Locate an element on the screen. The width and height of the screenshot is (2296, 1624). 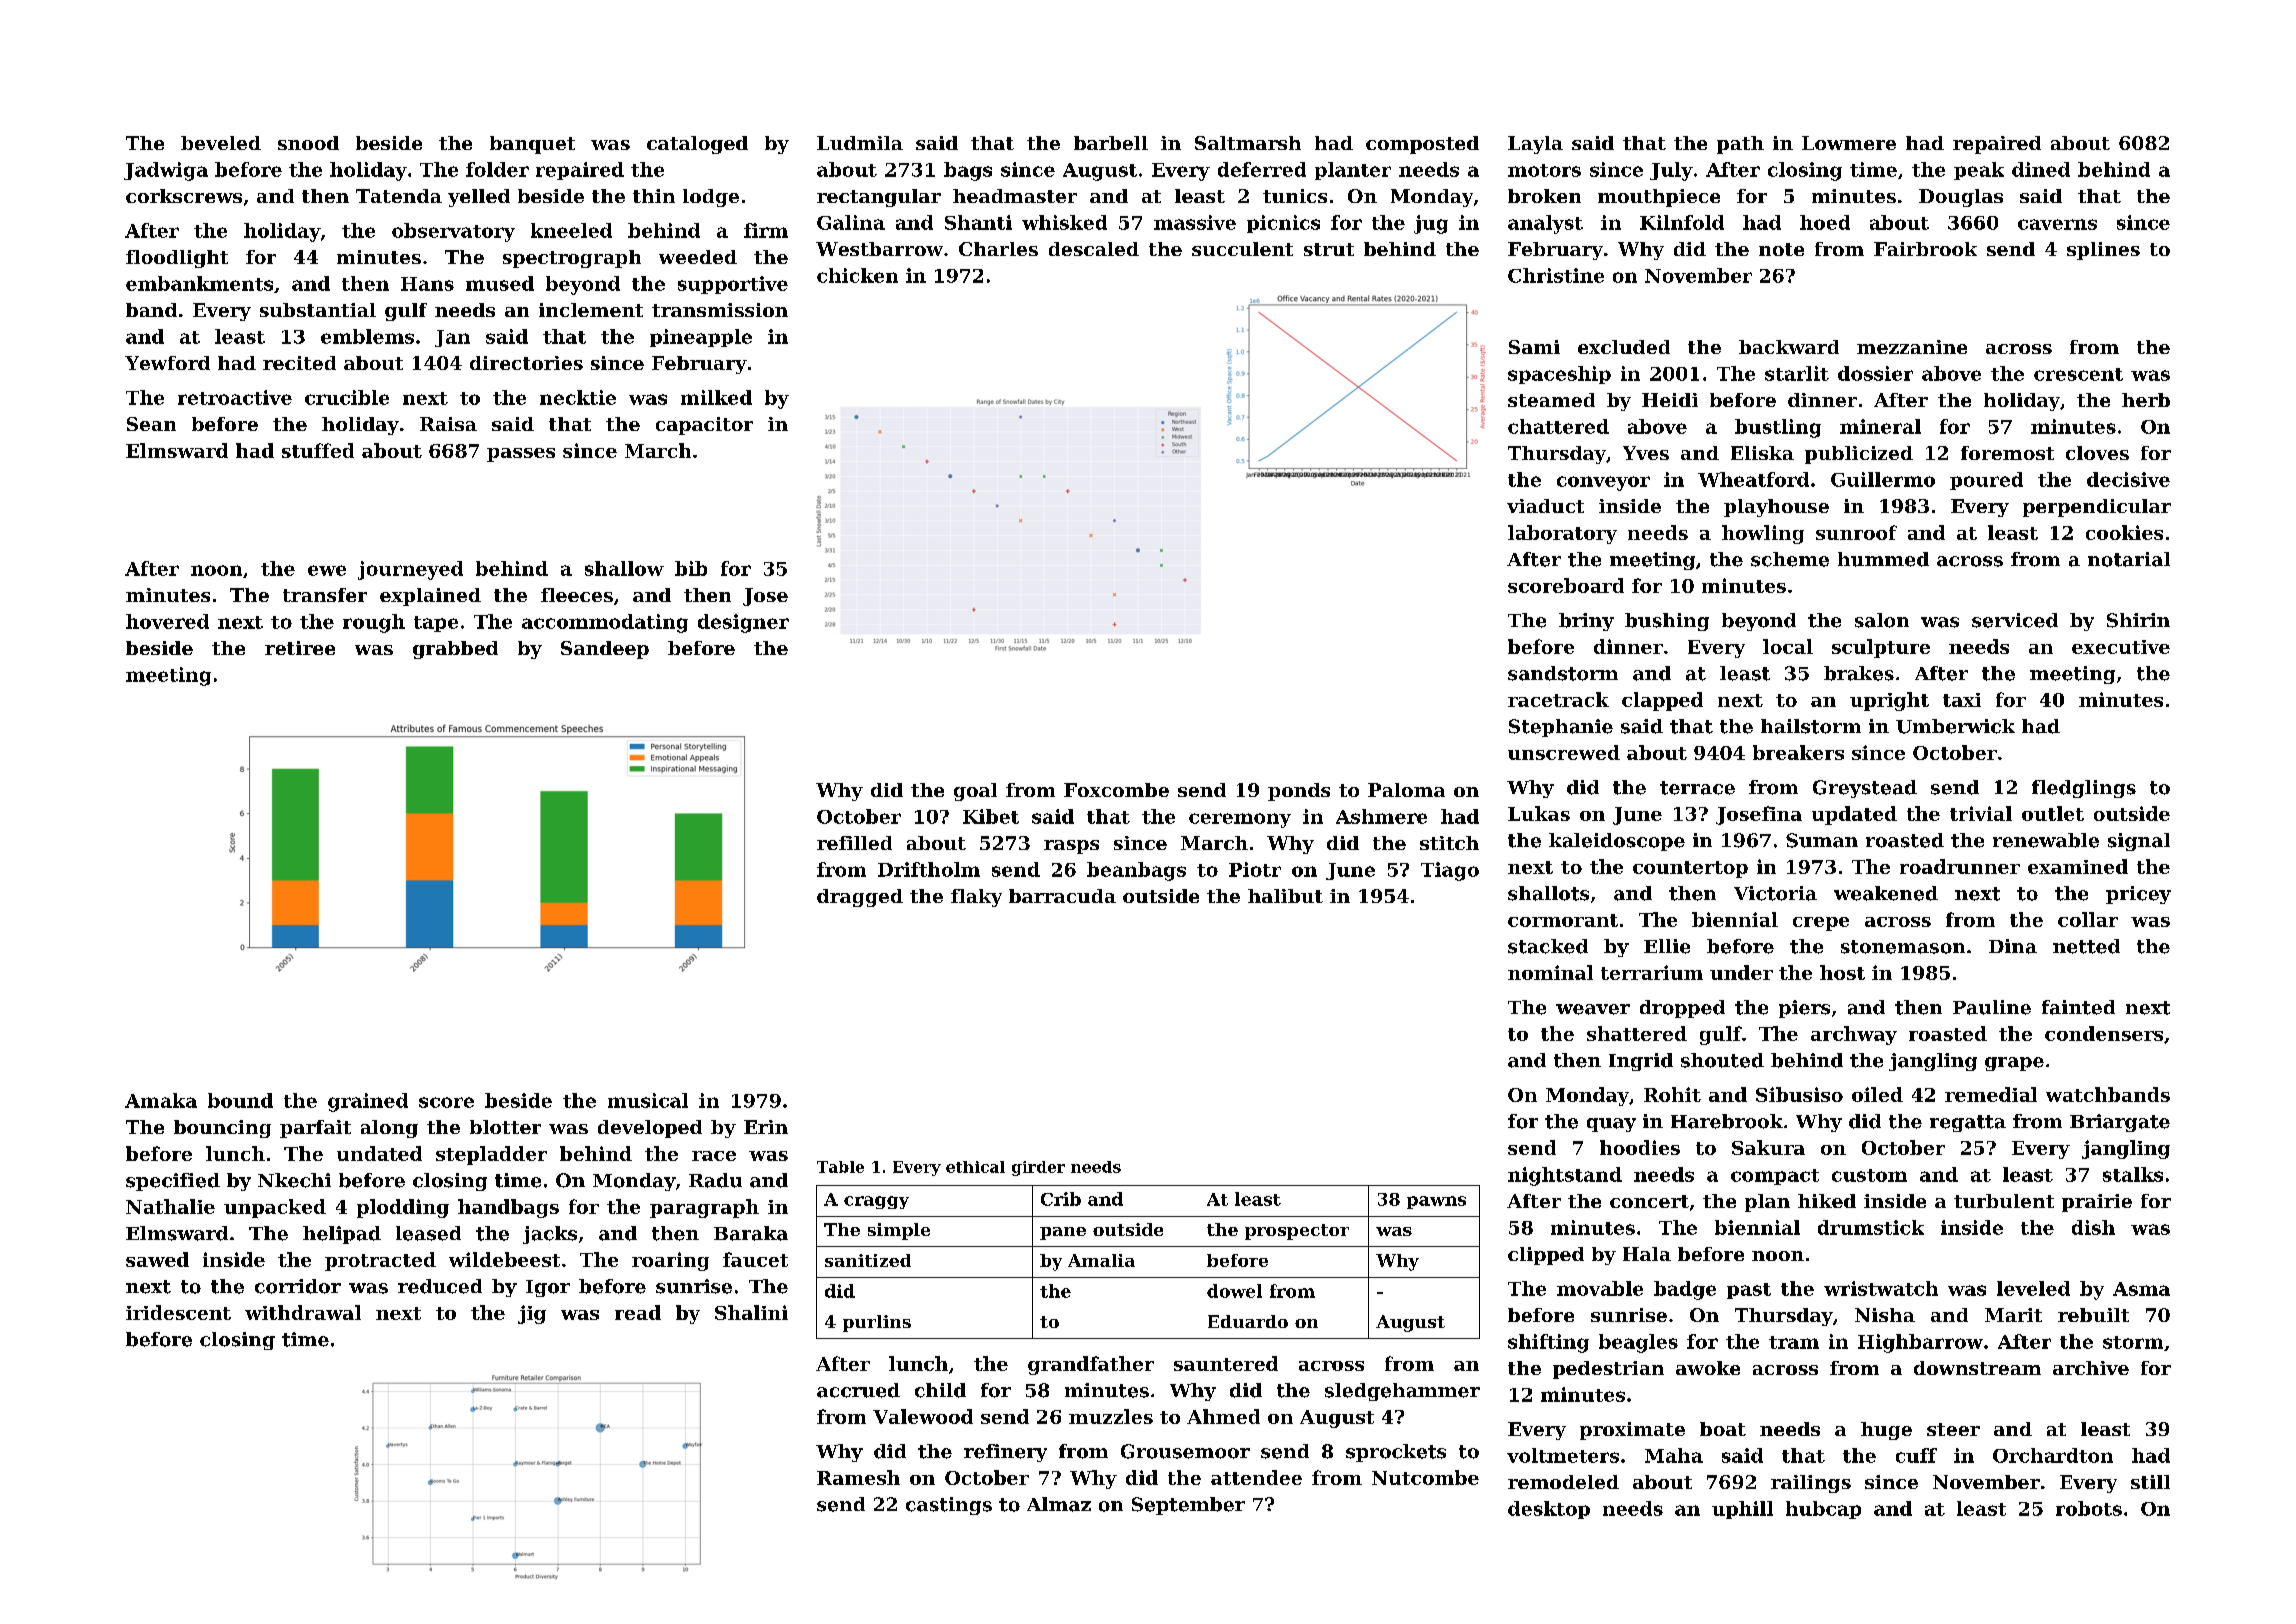
Hans is located at coordinates (427, 284).
